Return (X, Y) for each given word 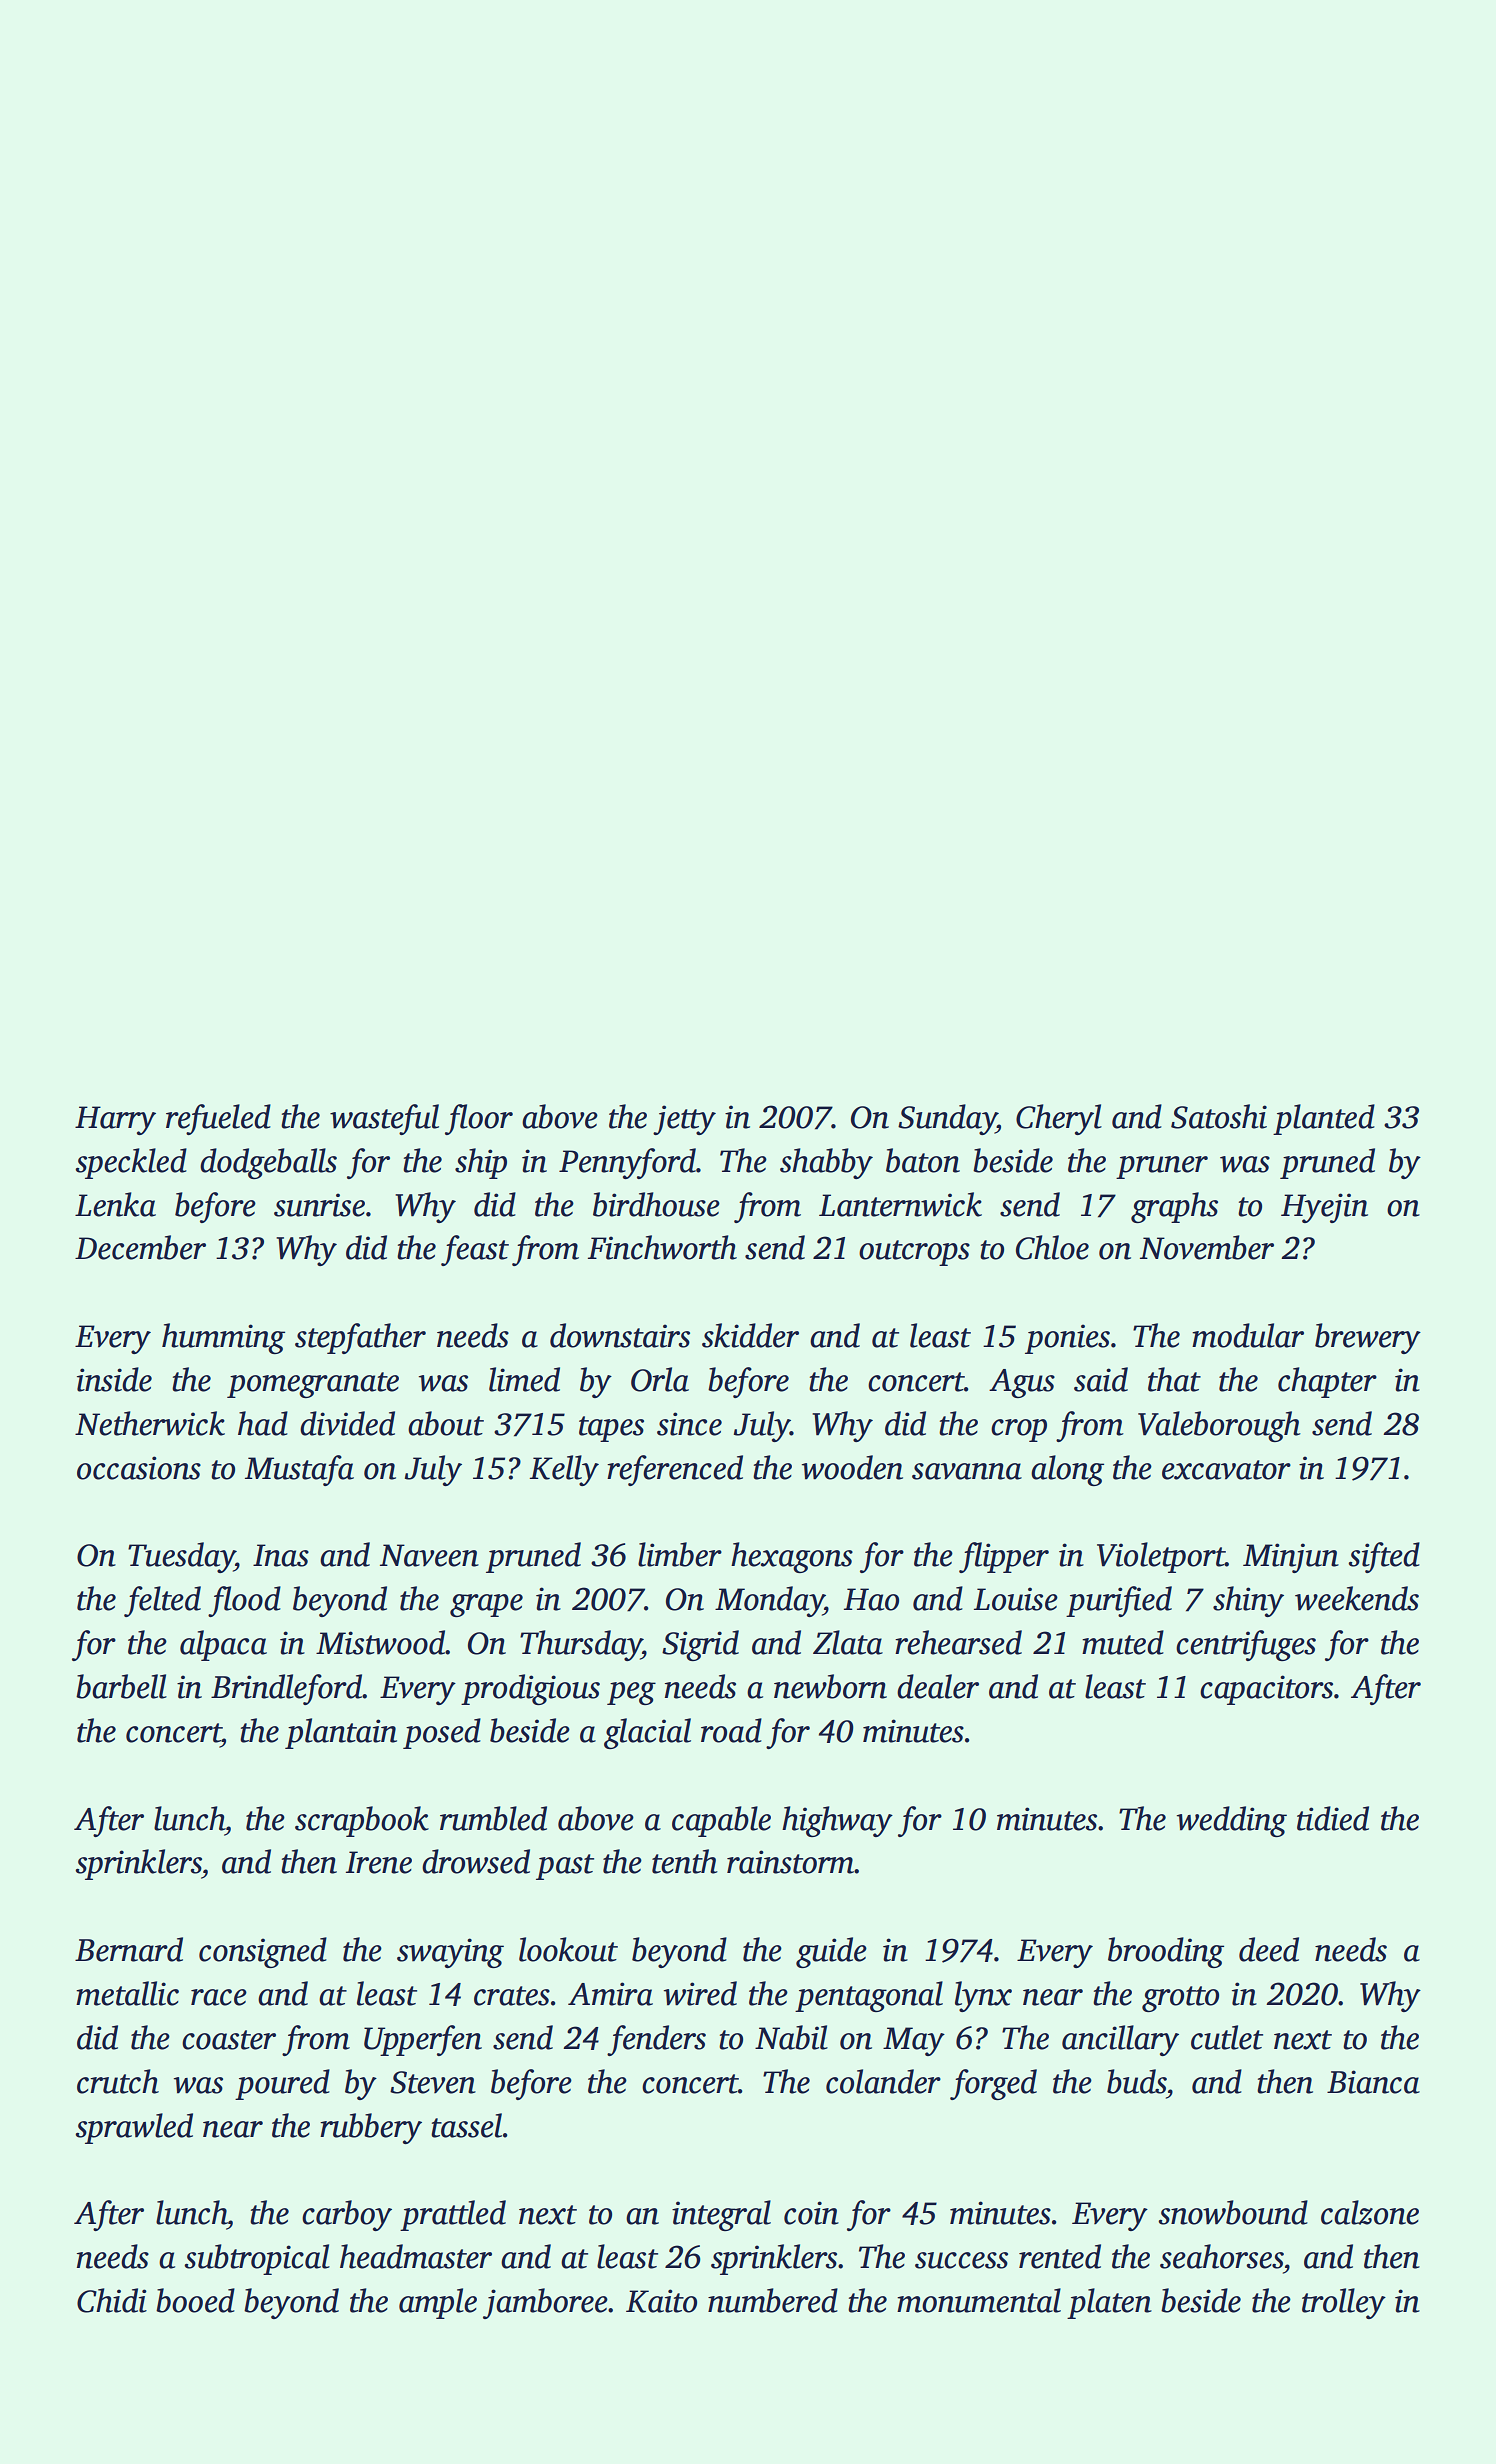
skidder (750, 1335)
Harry (115, 1120)
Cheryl (1059, 1119)
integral (721, 2215)
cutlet (1227, 2037)
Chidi (112, 2300)
